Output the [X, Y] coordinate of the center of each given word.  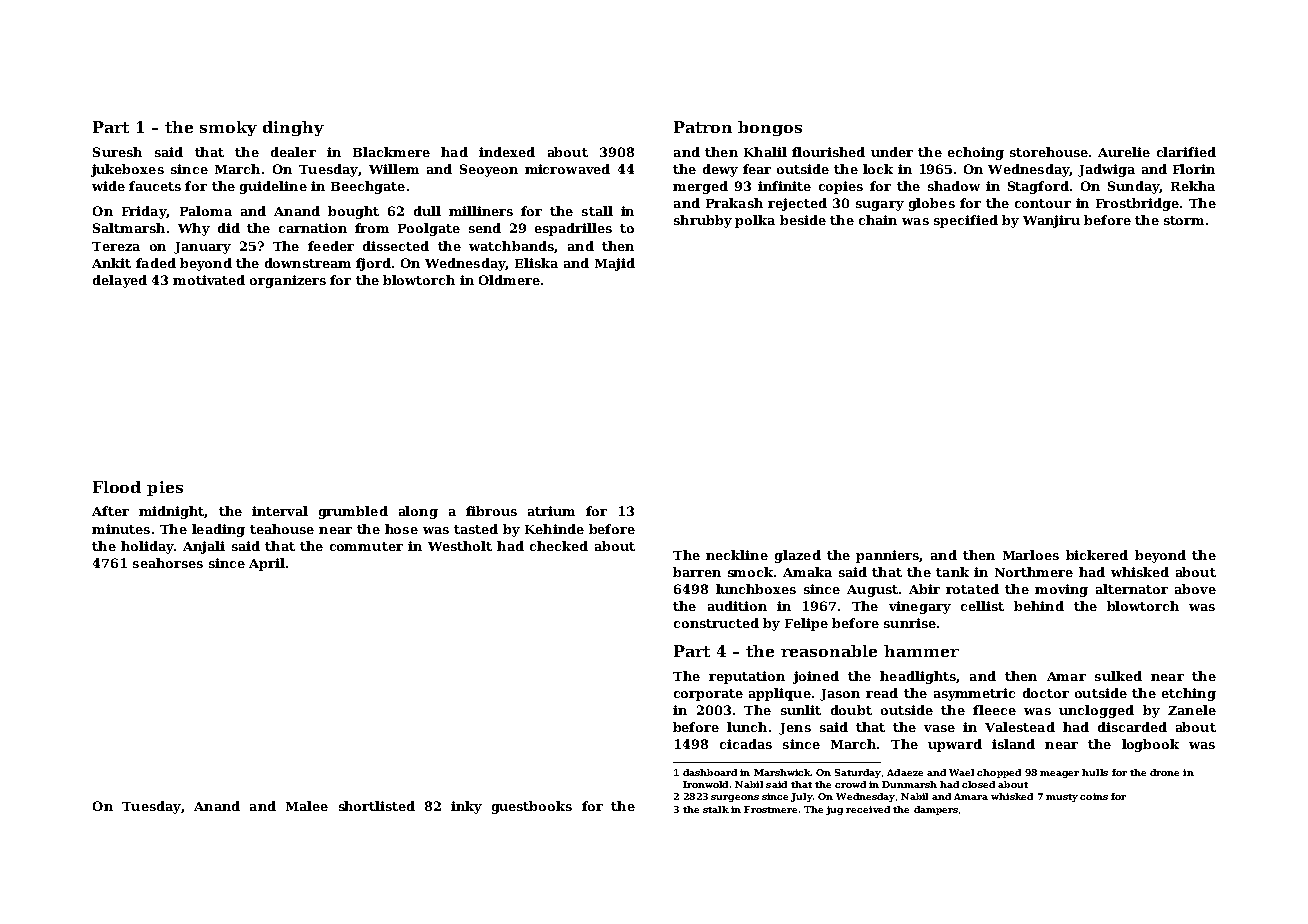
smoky [228, 128]
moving [1061, 590]
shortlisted [377, 806]
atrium [551, 511]
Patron [703, 127]
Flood [117, 487]
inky [466, 807]
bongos [770, 128]
